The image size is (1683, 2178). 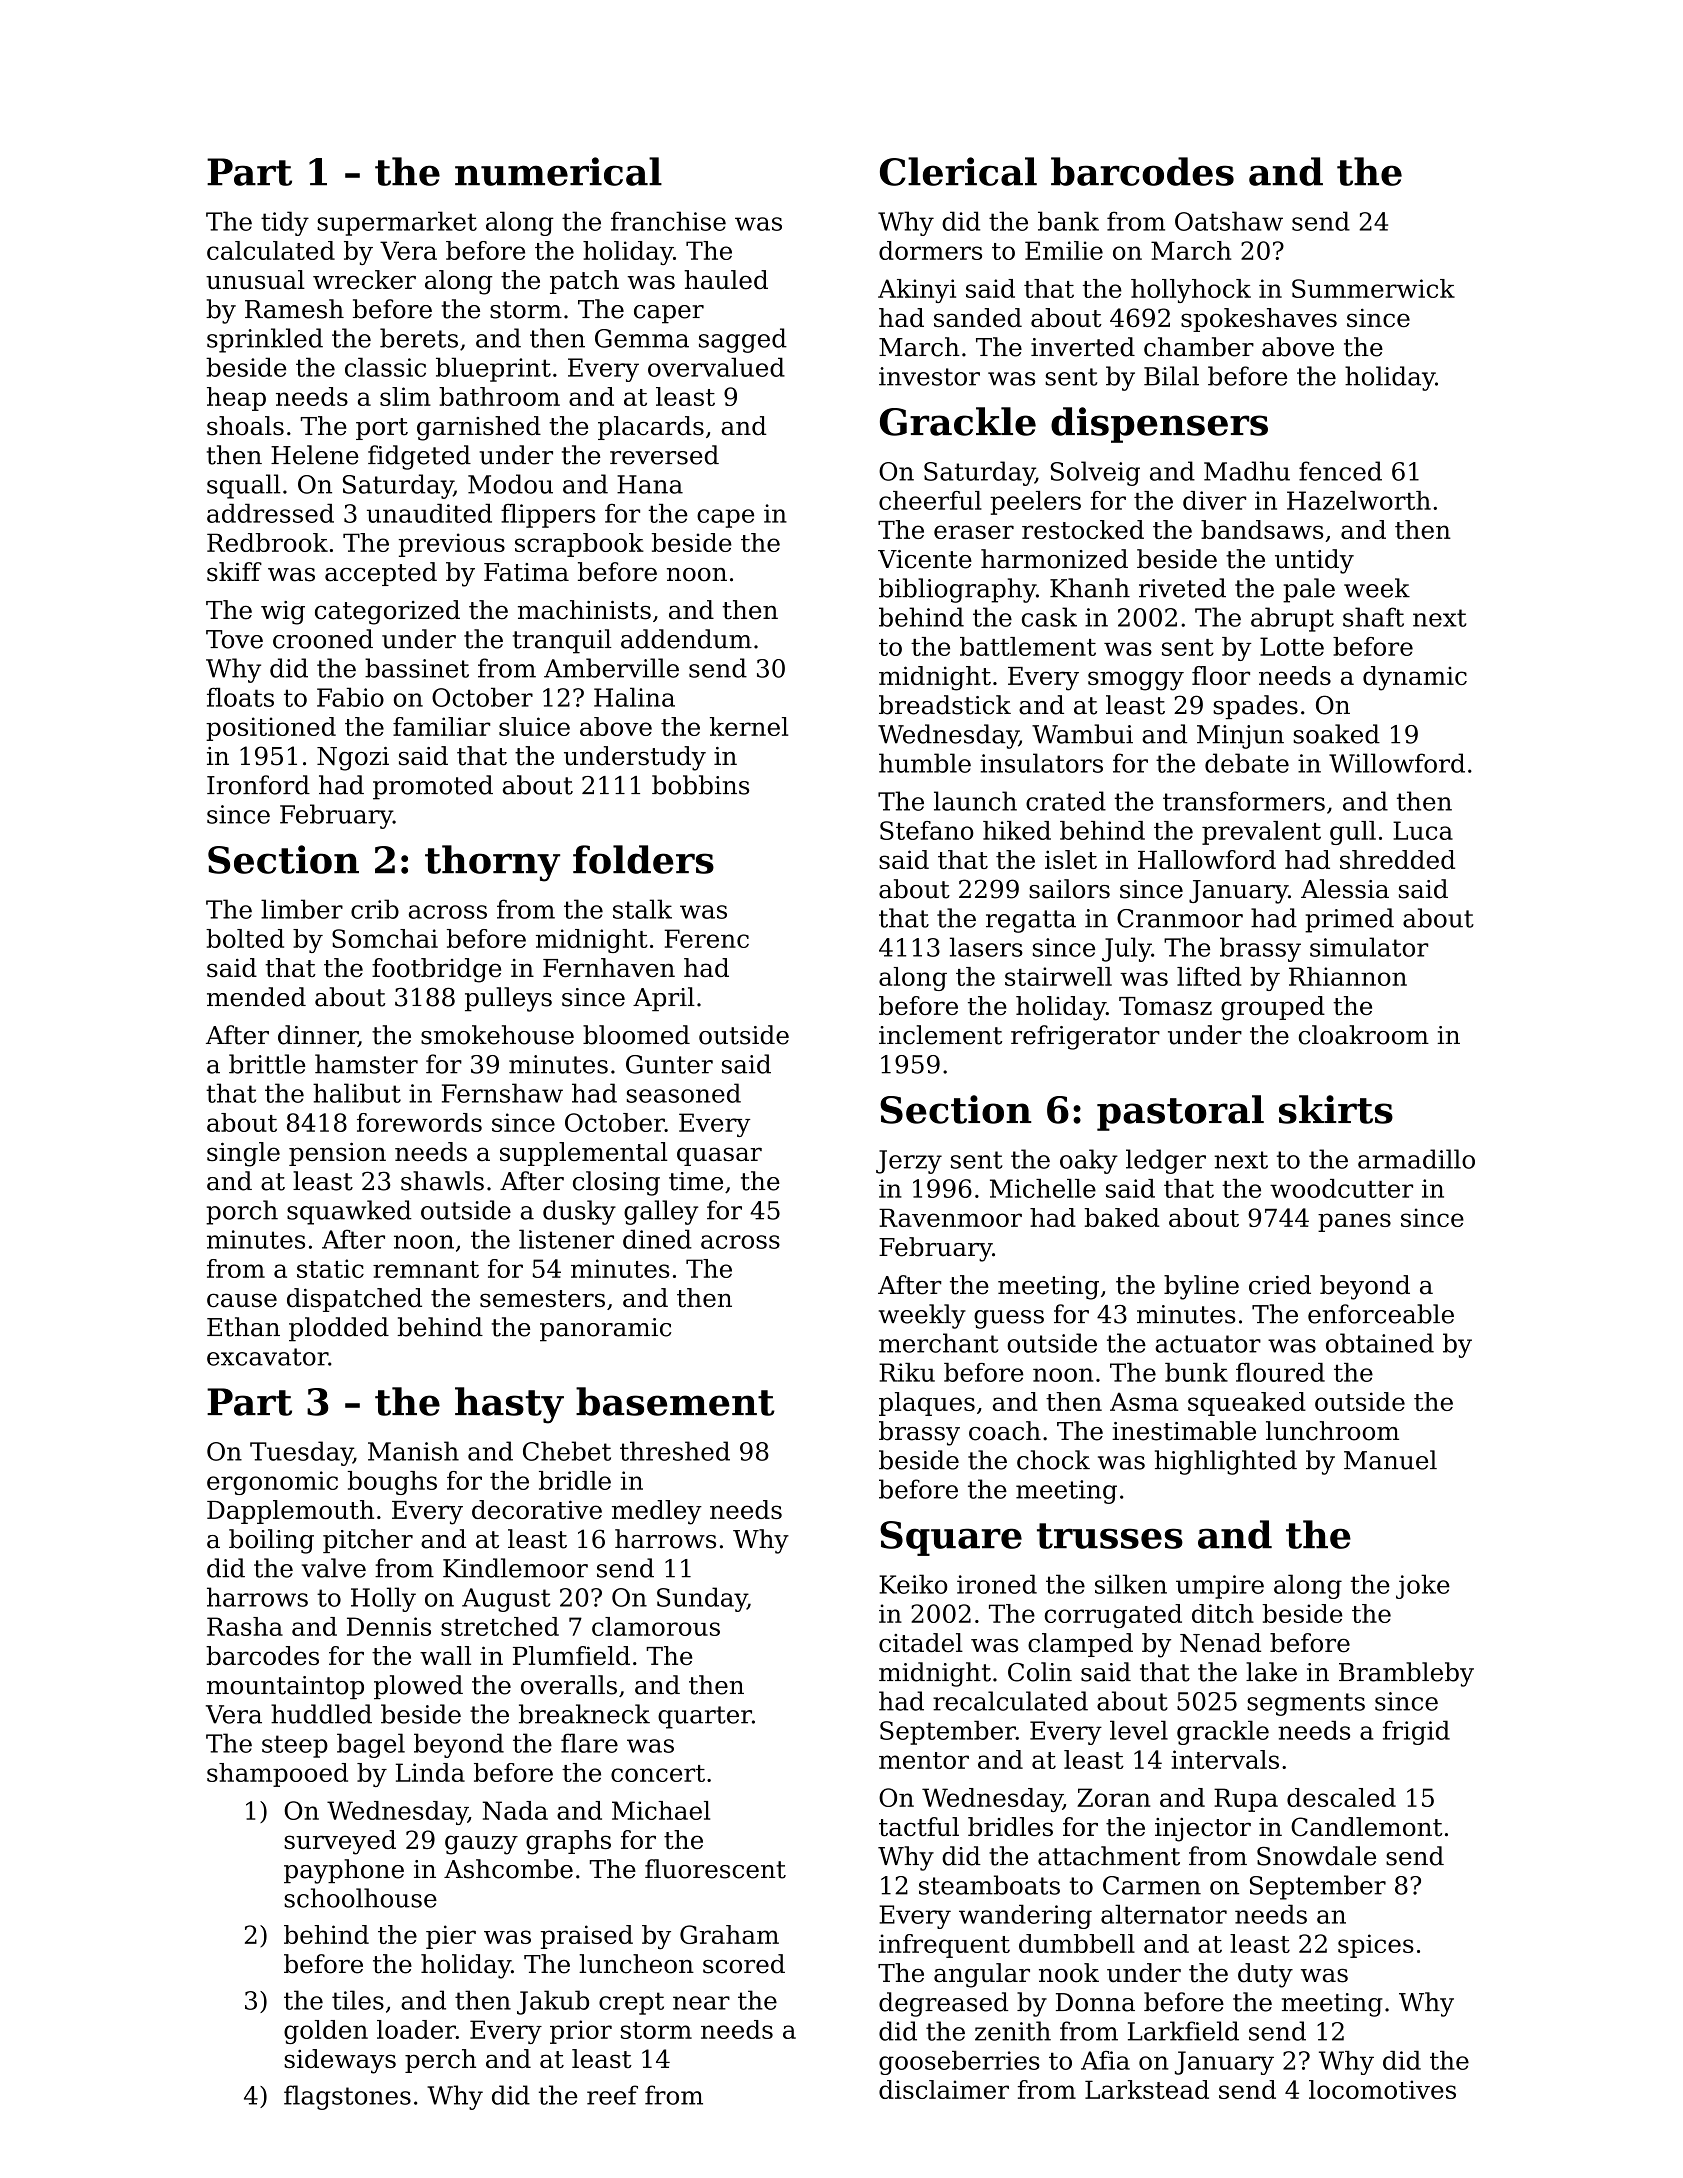 What do you see at coordinates (558, 171) in the page?
I see `numerical` at bounding box center [558, 171].
